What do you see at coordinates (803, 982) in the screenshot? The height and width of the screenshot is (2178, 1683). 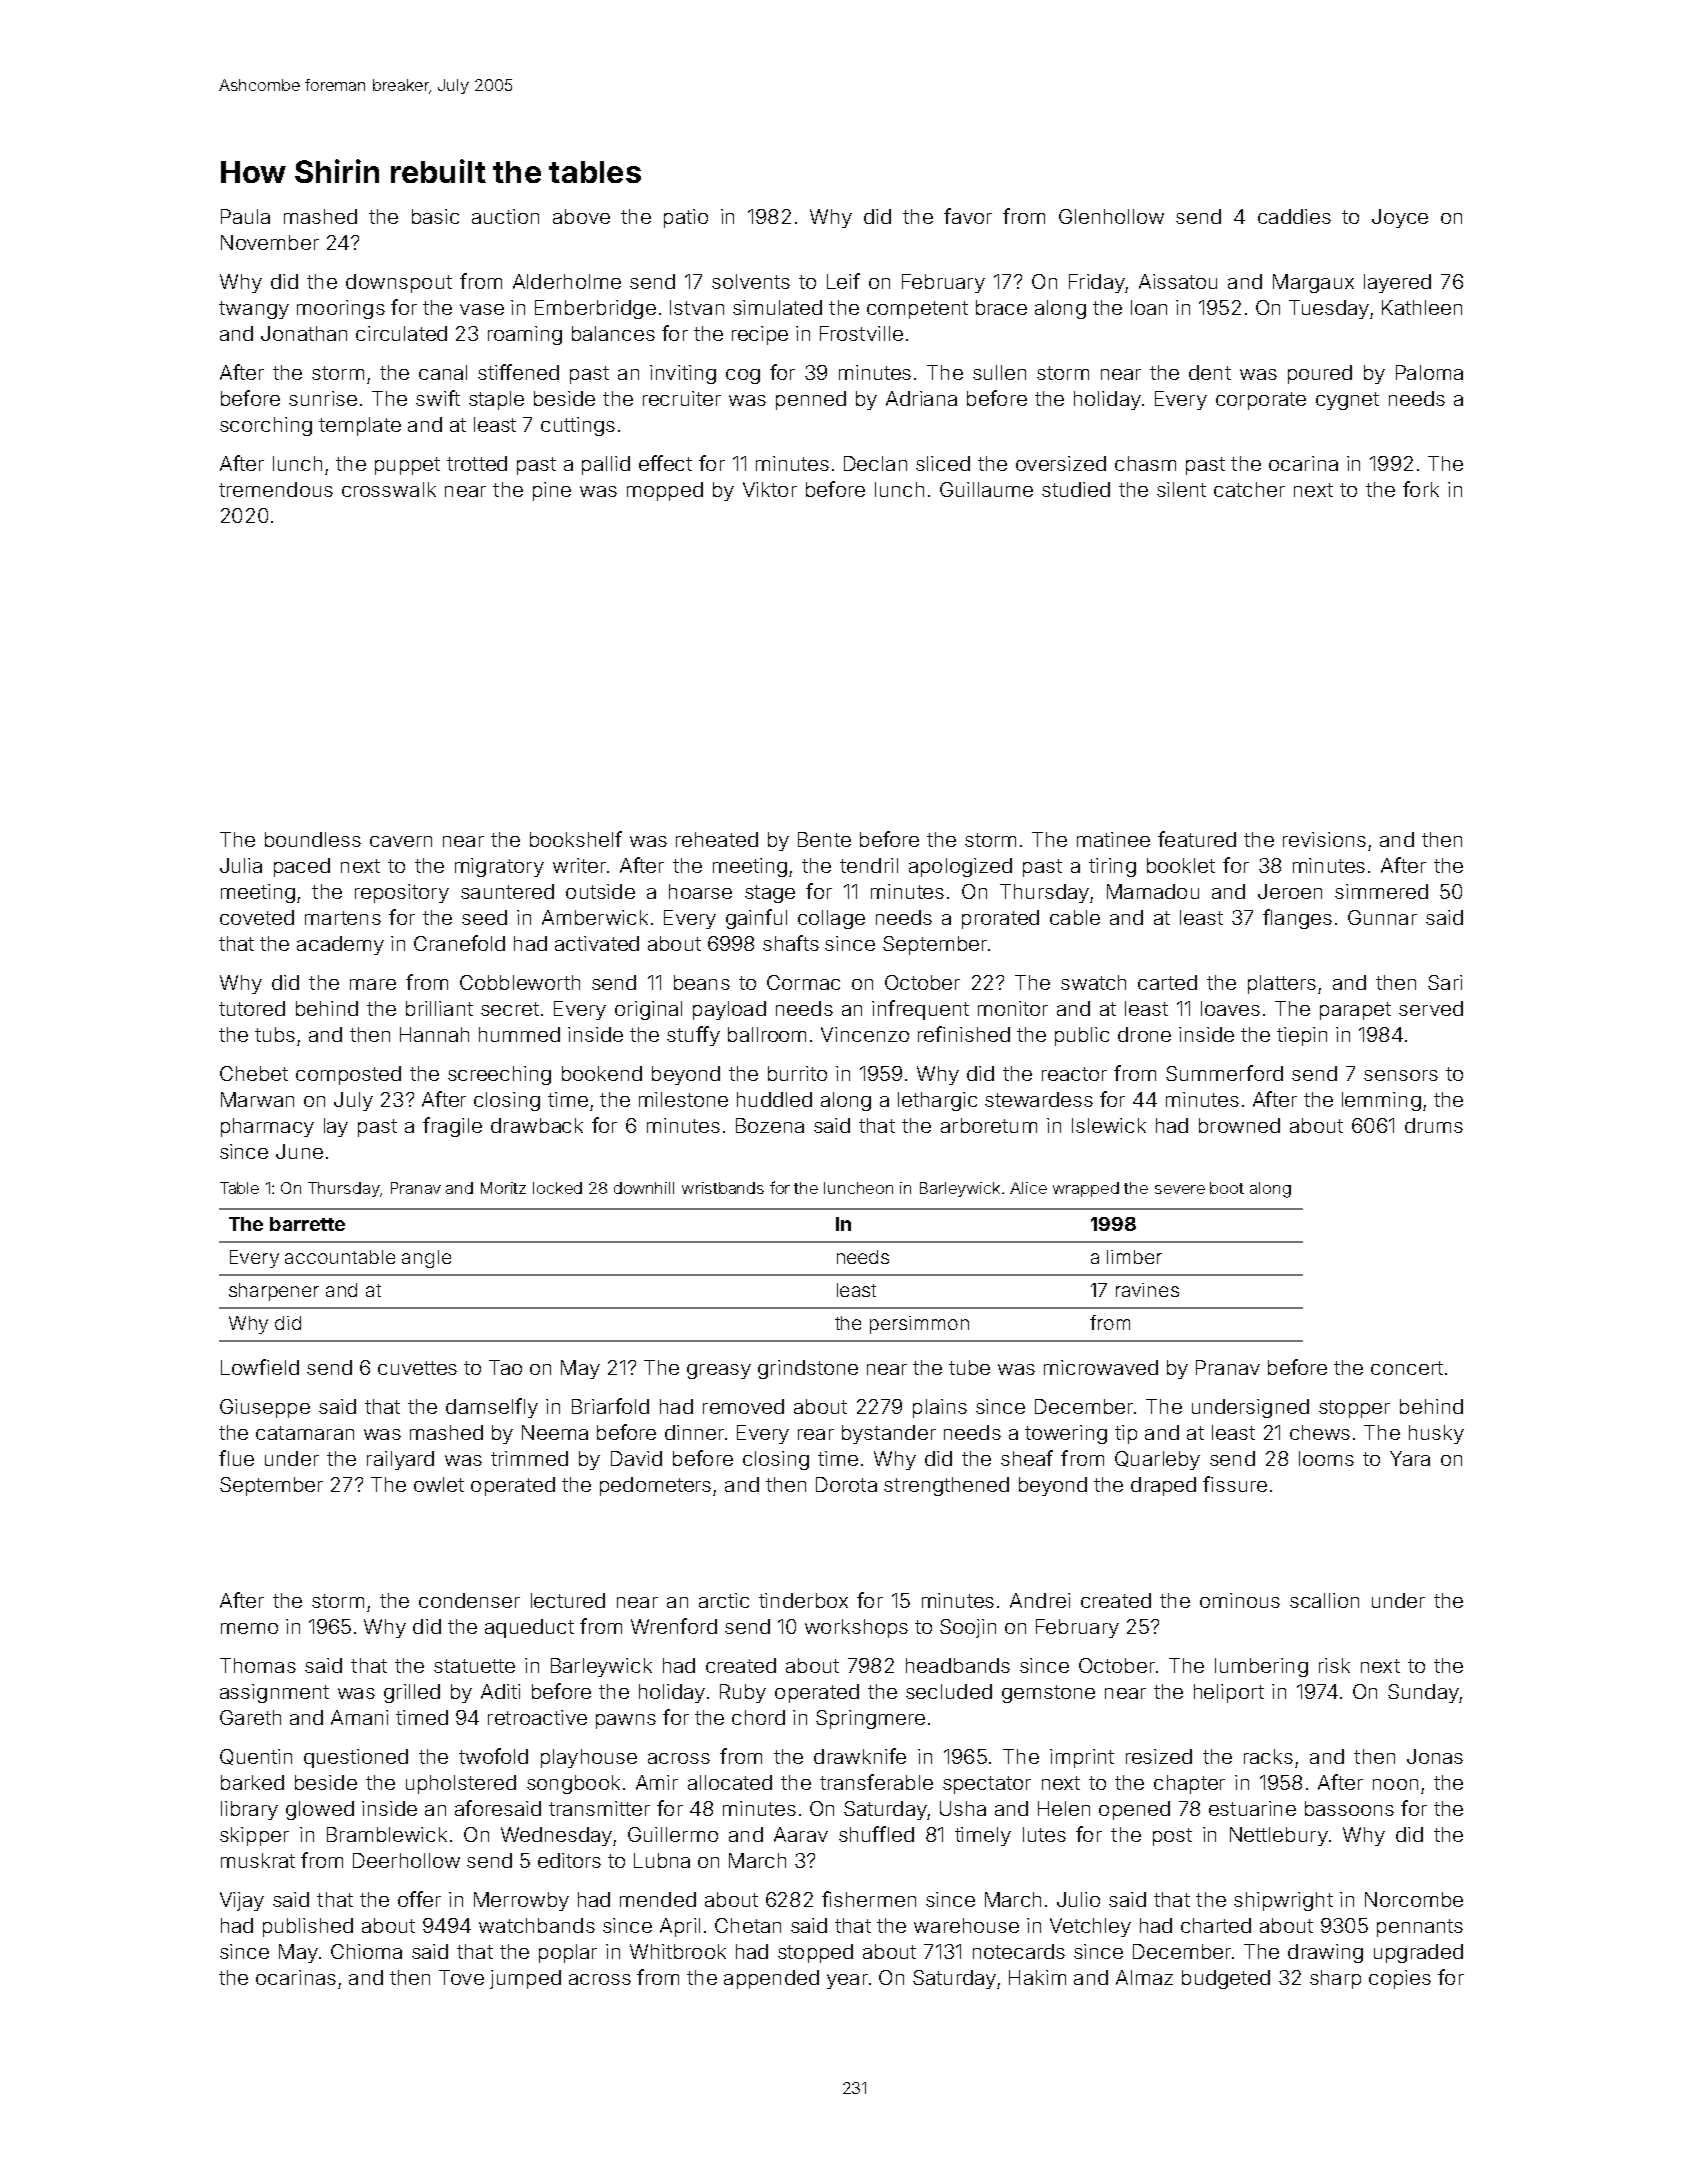 I see `Cormac` at bounding box center [803, 982].
